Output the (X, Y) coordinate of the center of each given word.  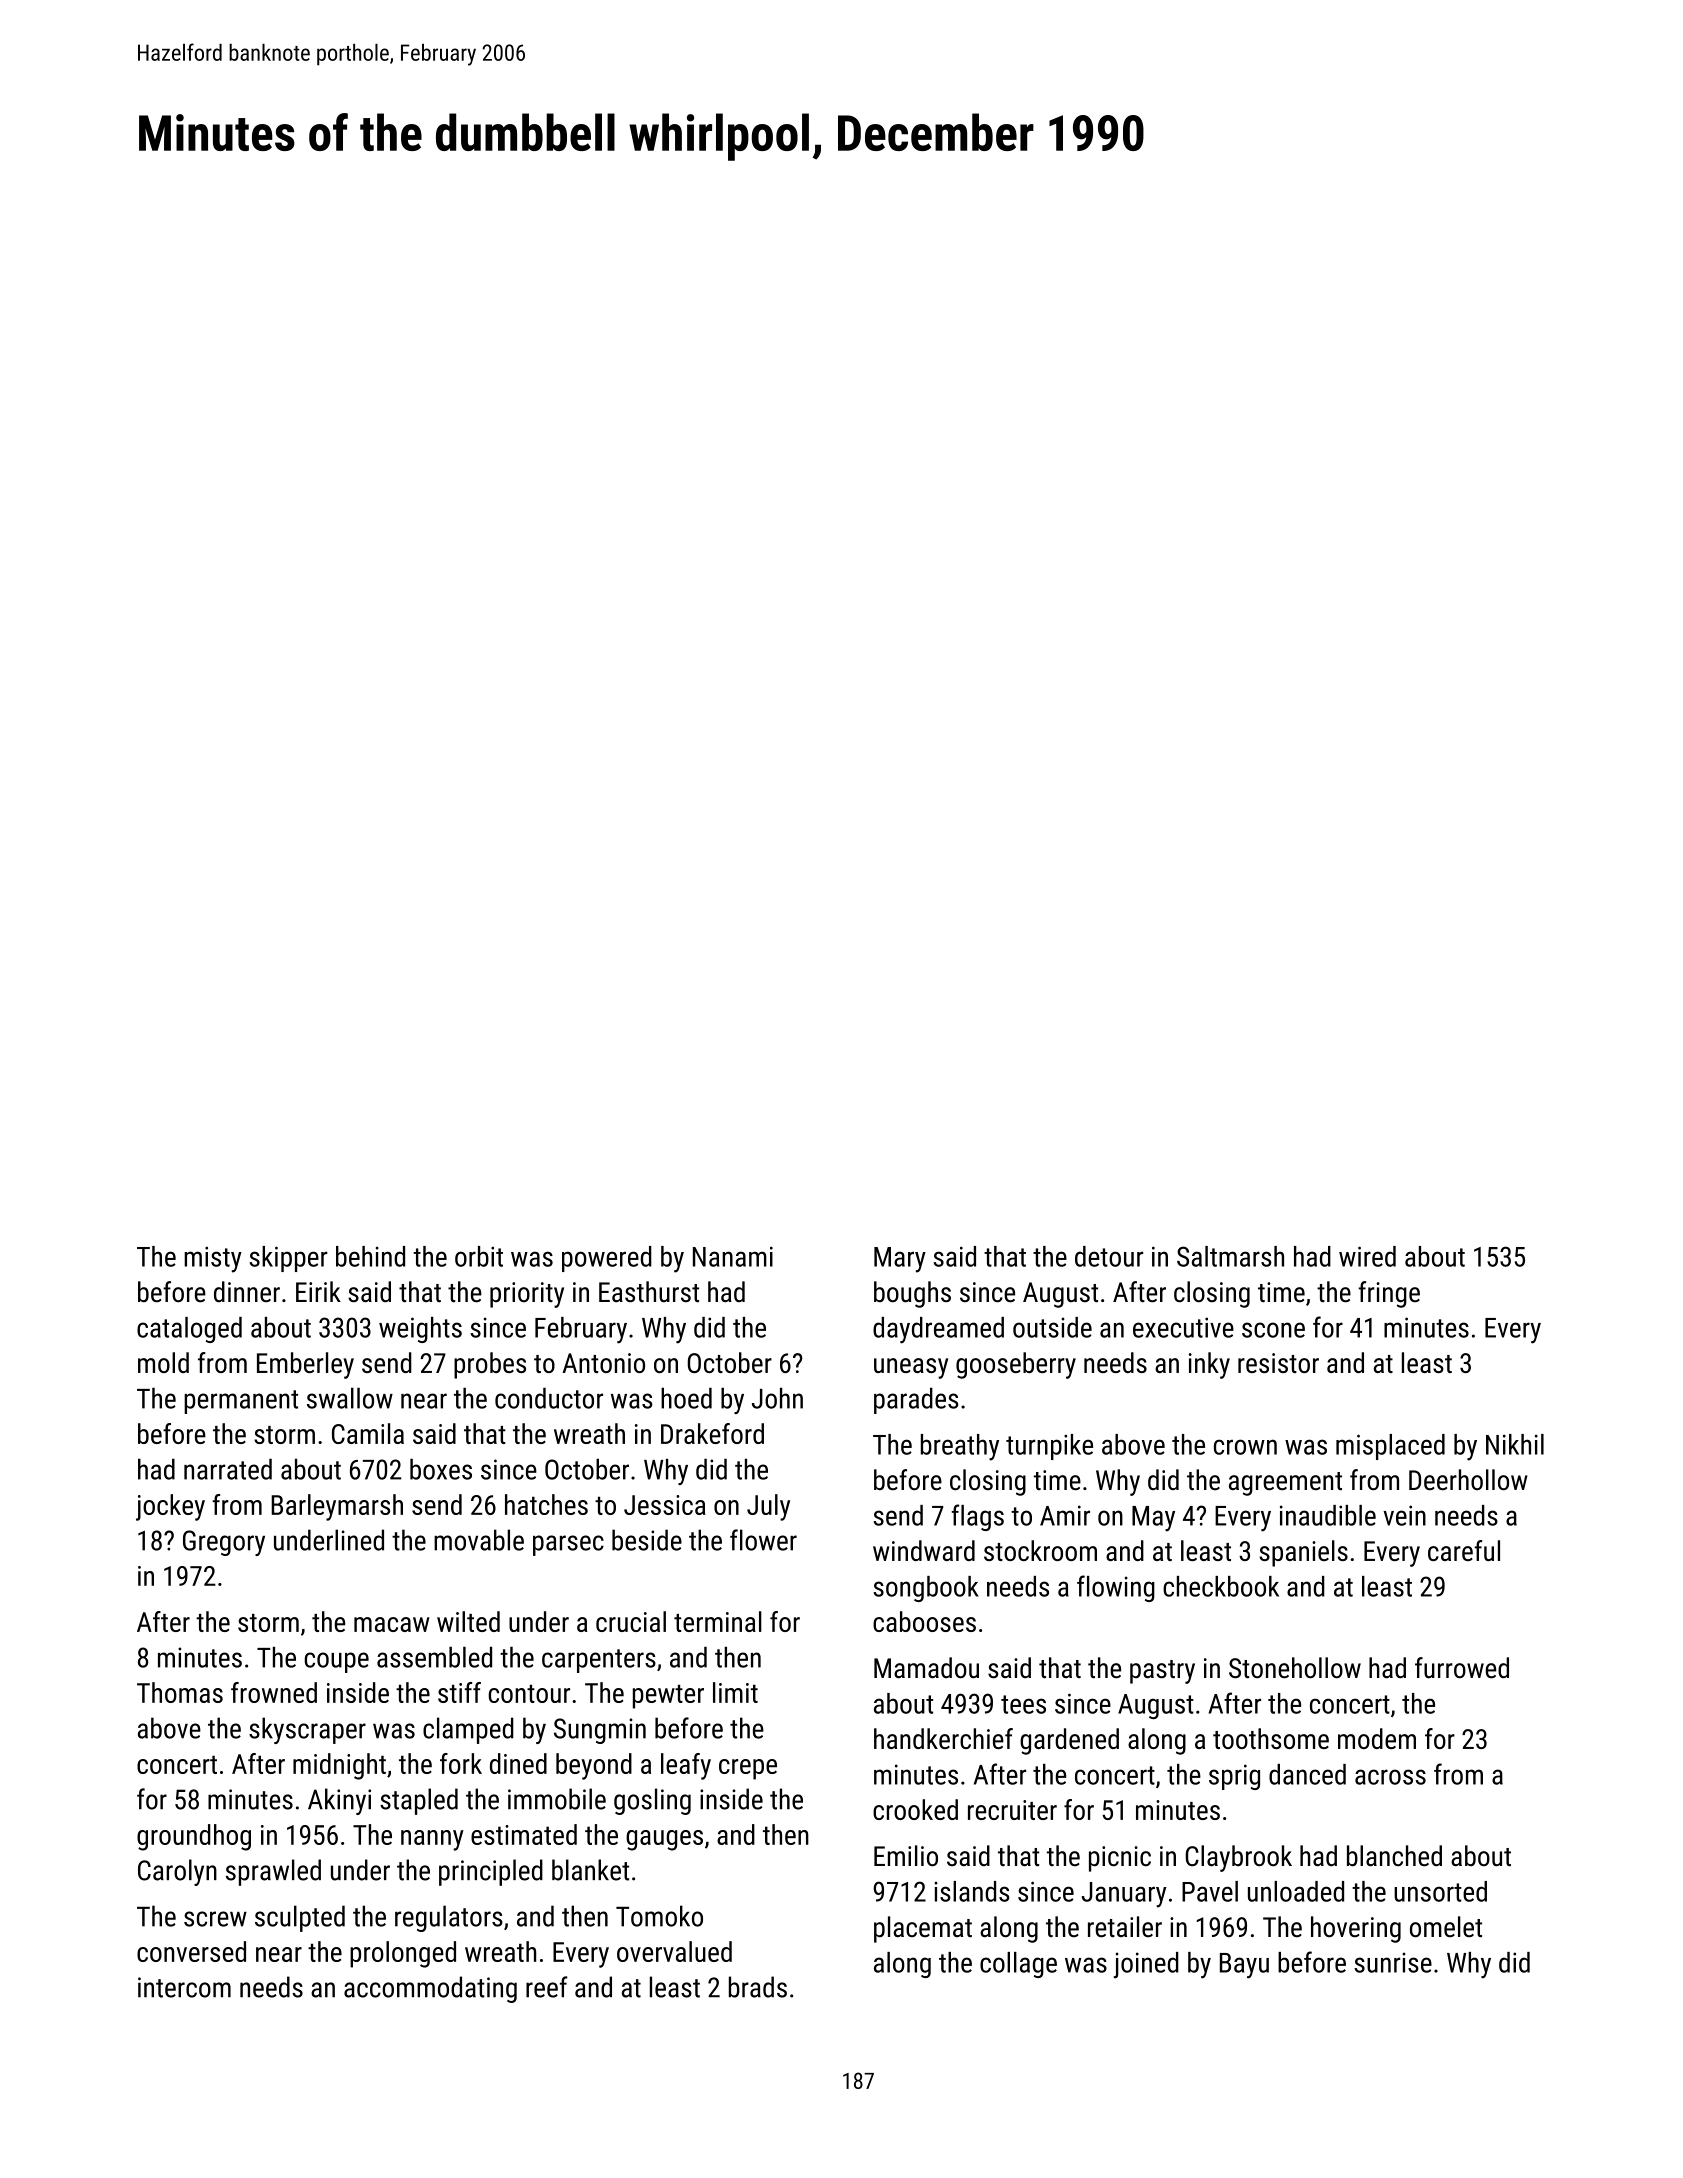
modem (1377, 1738)
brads (758, 1987)
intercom (184, 1987)
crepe (748, 1769)
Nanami (733, 1256)
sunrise (1393, 1962)
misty (213, 1259)
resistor (1278, 1363)
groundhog (194, 1837)
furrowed (1462, 1668)
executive (1183, 1327)
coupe (336, 1662)
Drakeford (712, 1433)
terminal (718, 1621)
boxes (441, 1469)
